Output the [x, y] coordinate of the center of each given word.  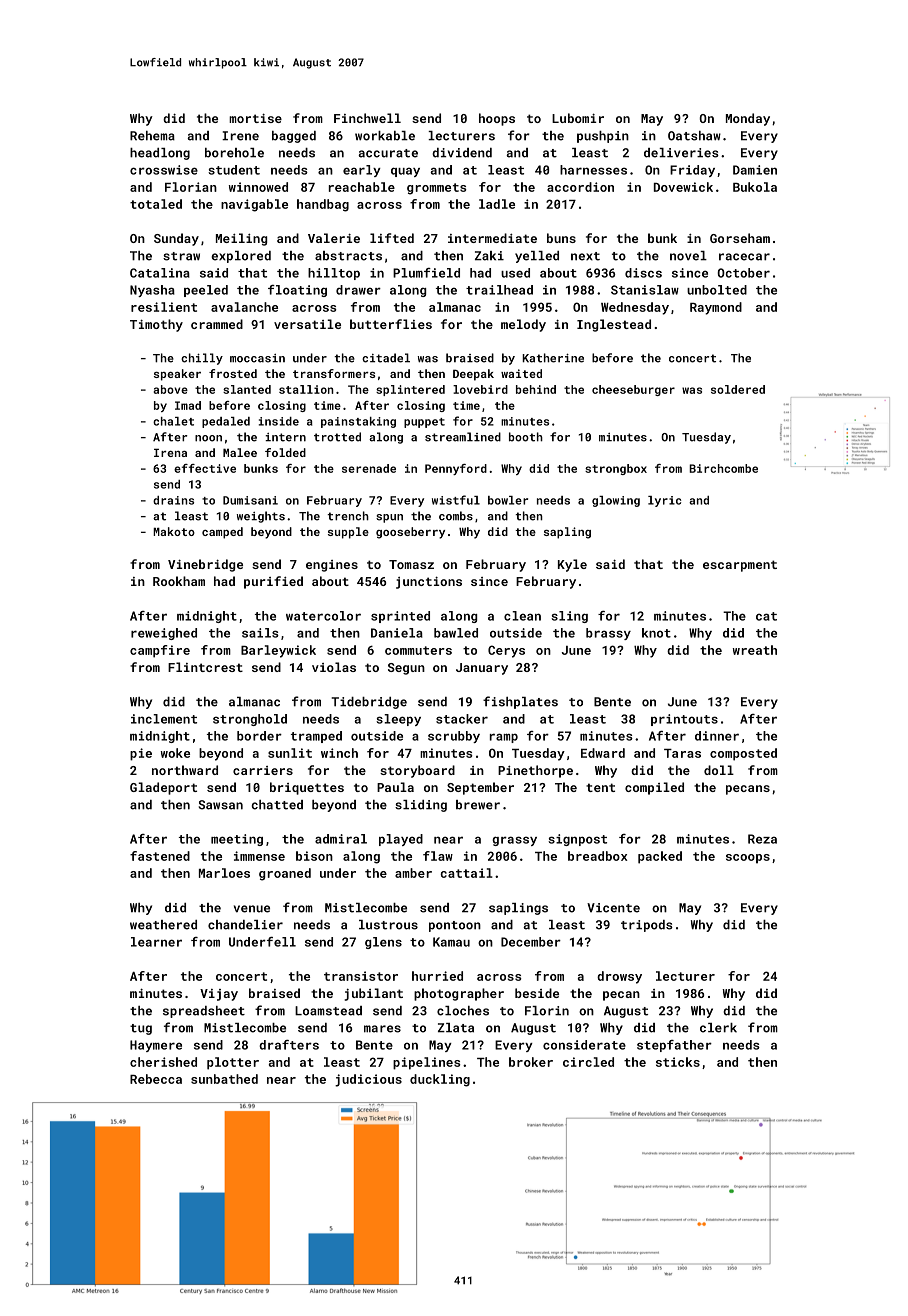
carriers [263, 770]
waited [521, 373]
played [401, 840]
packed [660, 857]
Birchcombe [723, 468]
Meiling [241, 239]
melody [523, 325]
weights [261, 517]
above [170, 389]
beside [537, 993]
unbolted [717, 290]
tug [141, 1029]
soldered [738, 389]
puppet [424, 423]
